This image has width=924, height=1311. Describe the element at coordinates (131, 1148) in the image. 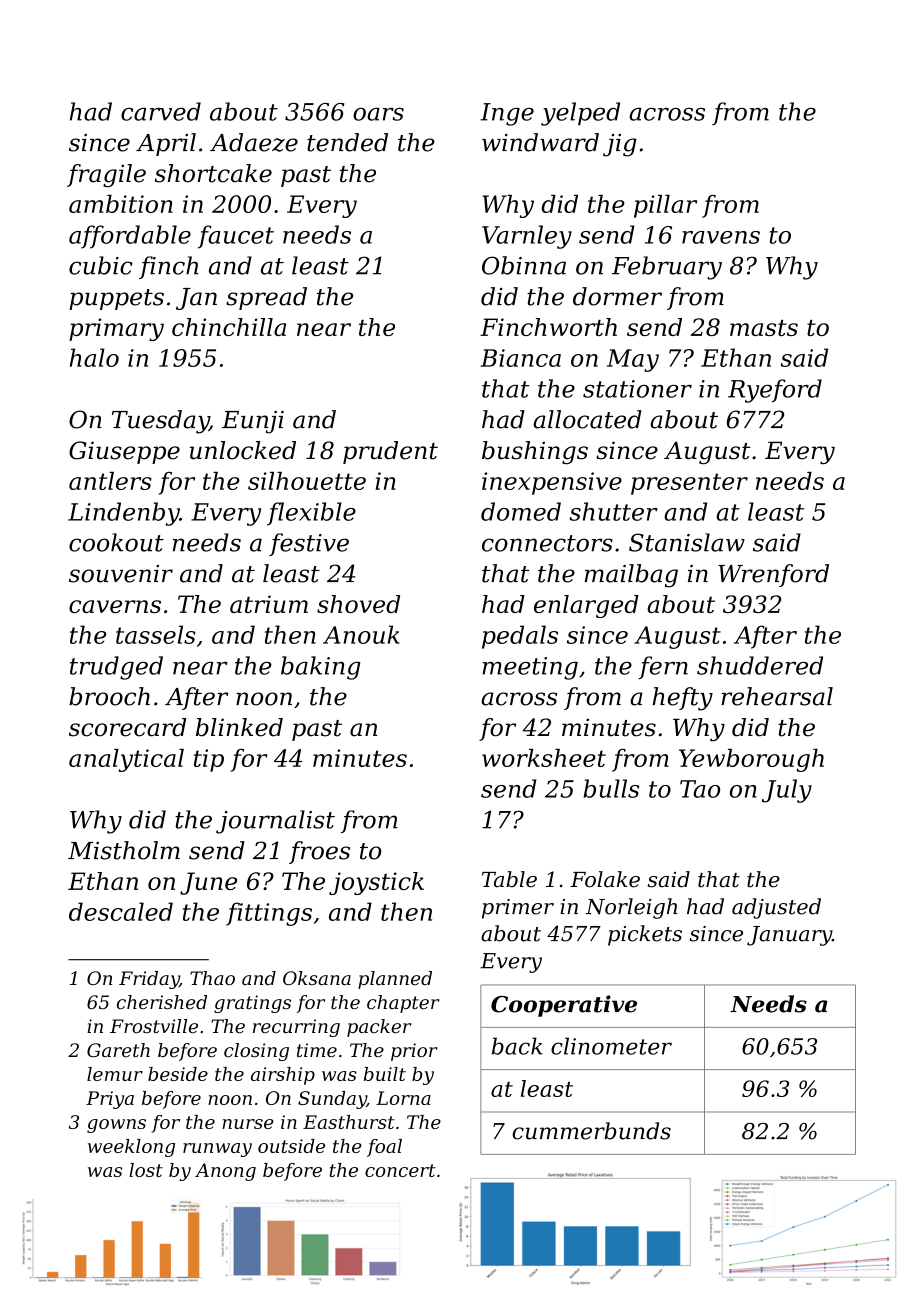

I see `weeklong` at that location.
